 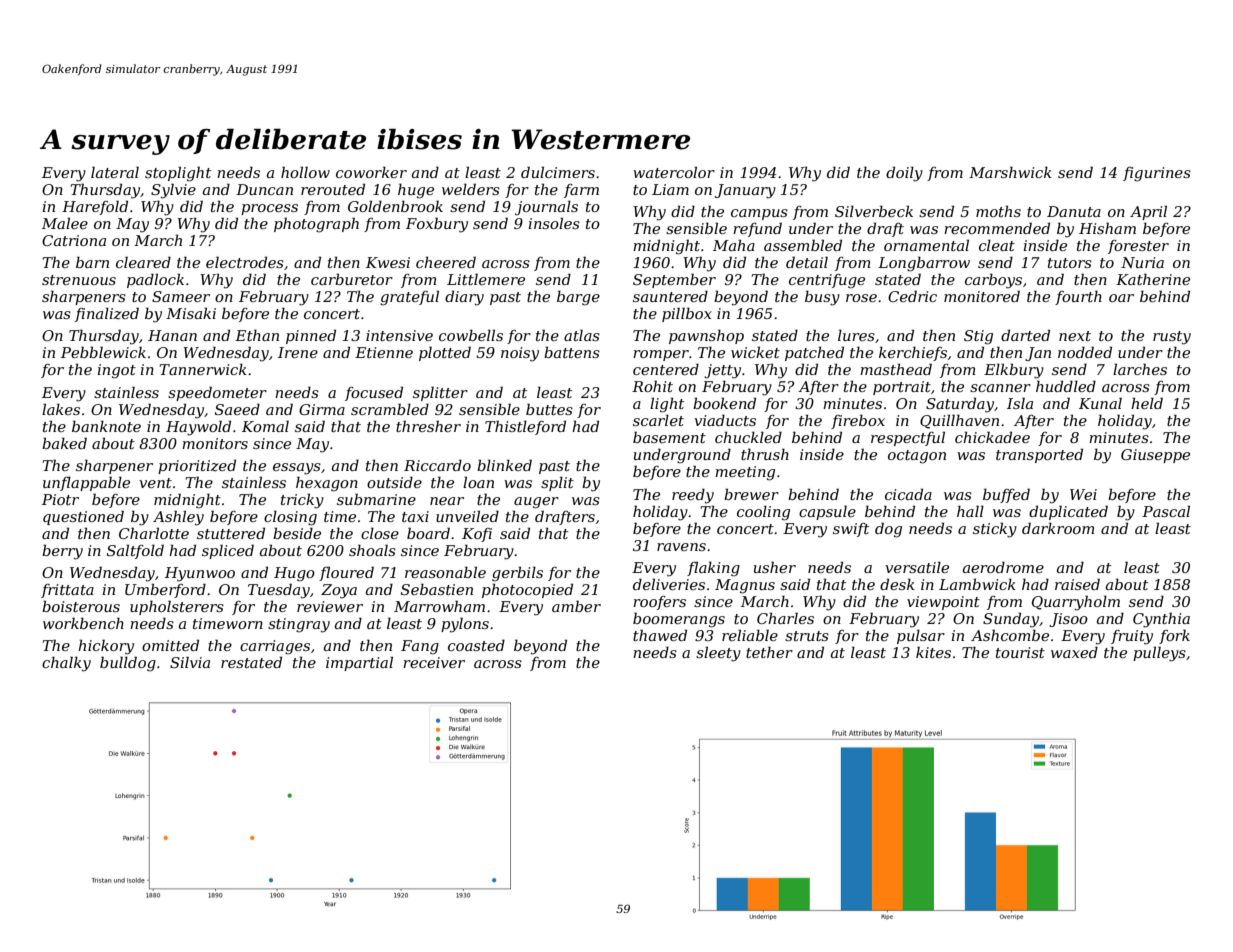 I want to click on pulleys, so click(x=1159, y=654).
